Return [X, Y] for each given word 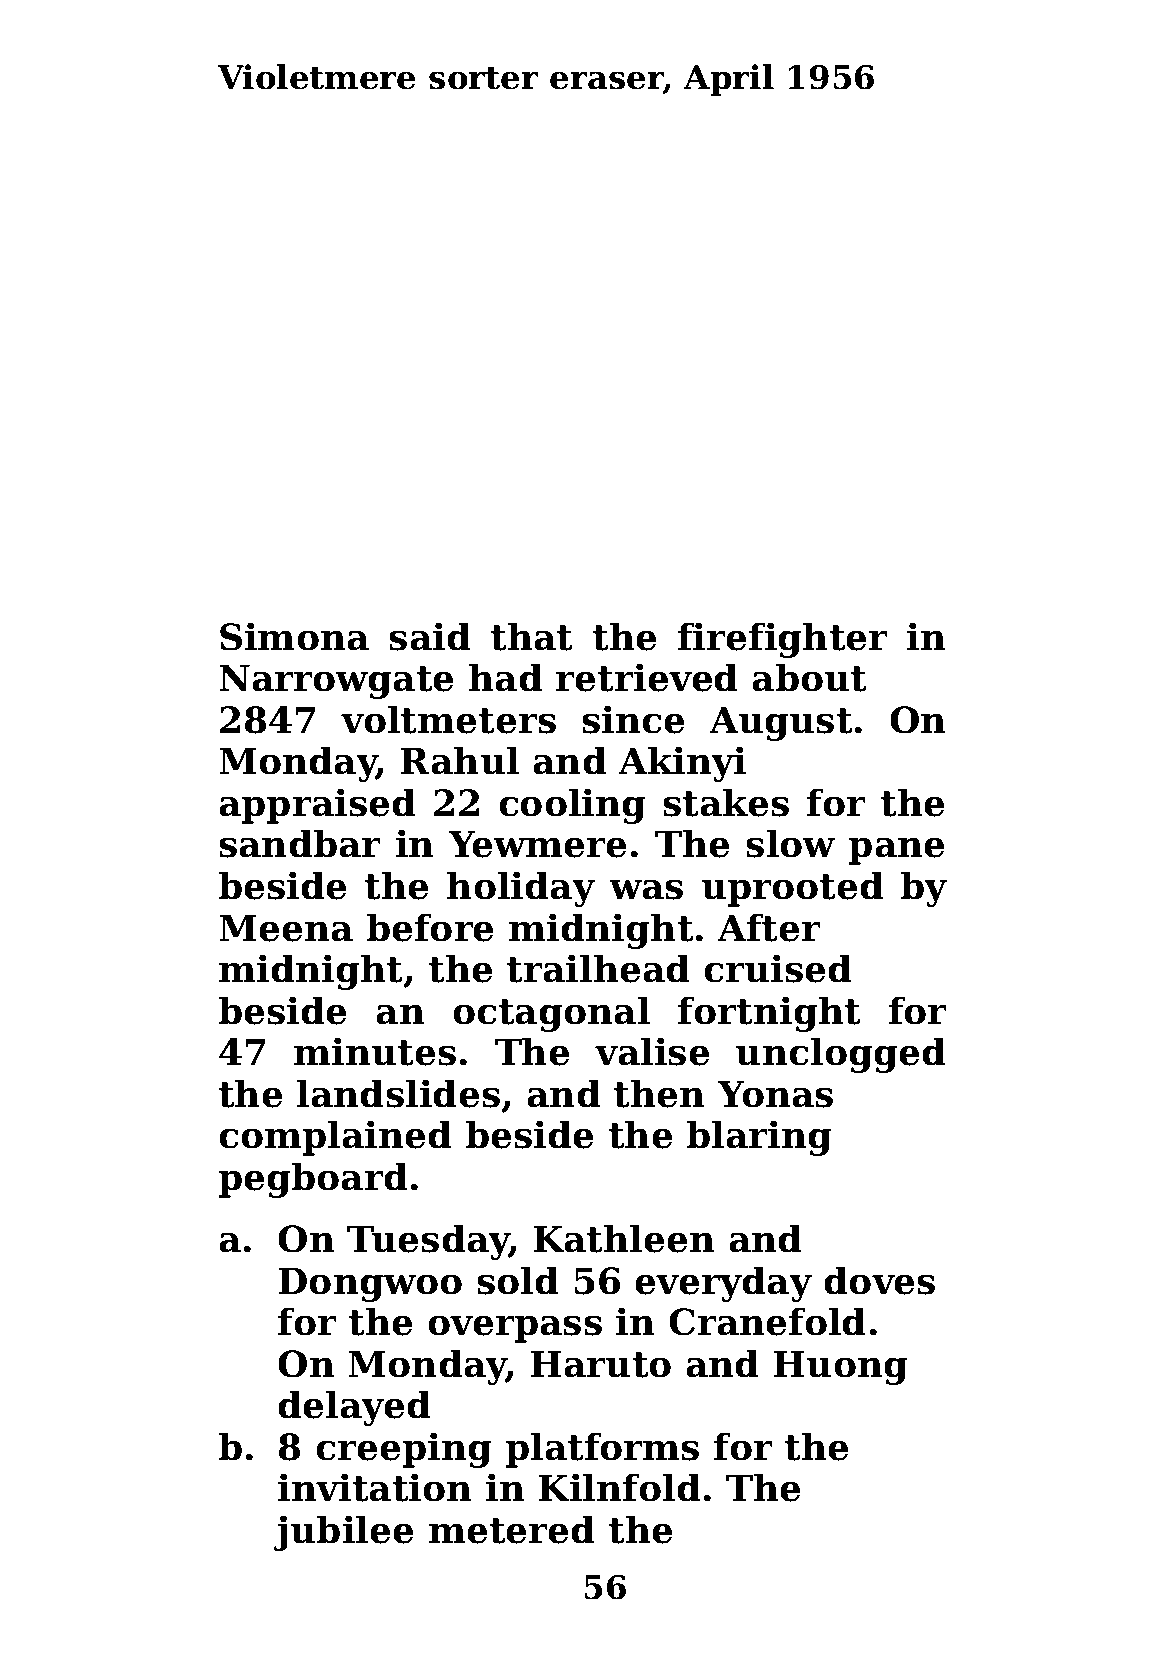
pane [896, 851]
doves [879, 1280]
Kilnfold [619, 1487]
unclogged [841, 1055]
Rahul [459, 760]
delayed [354, 1408]
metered [512, 1529]
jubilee [343, 1533]
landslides [398, 1093]
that [532, 636]
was [646, 889]
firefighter [783, 640]
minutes [375, 1051]
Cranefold [767, 1321]
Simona [294, 636]
